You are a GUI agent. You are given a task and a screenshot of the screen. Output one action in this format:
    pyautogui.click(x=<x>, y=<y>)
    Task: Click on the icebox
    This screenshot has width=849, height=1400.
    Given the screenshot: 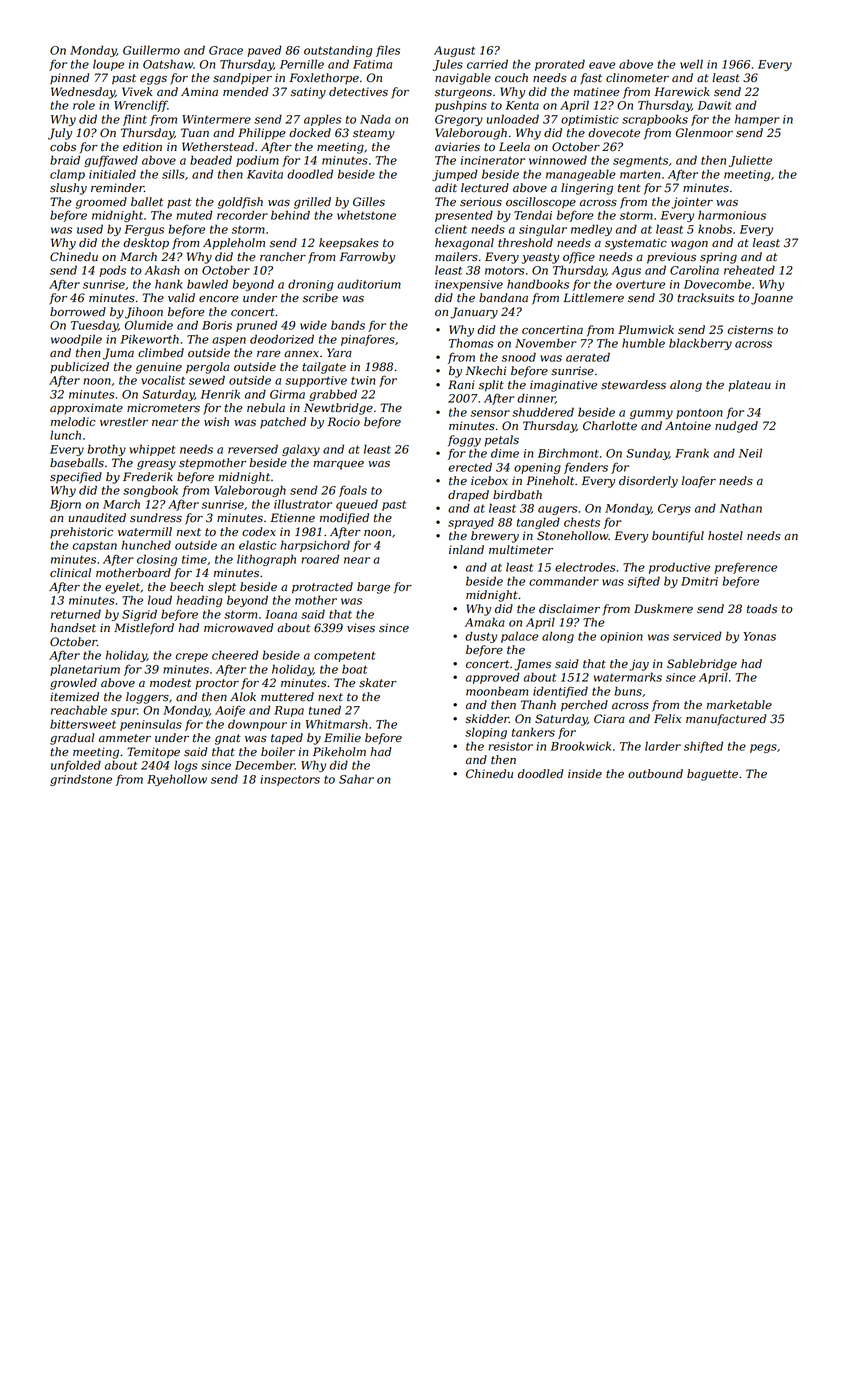 What is the action you would take?
    pyautogui.click(x=489, y=481)
